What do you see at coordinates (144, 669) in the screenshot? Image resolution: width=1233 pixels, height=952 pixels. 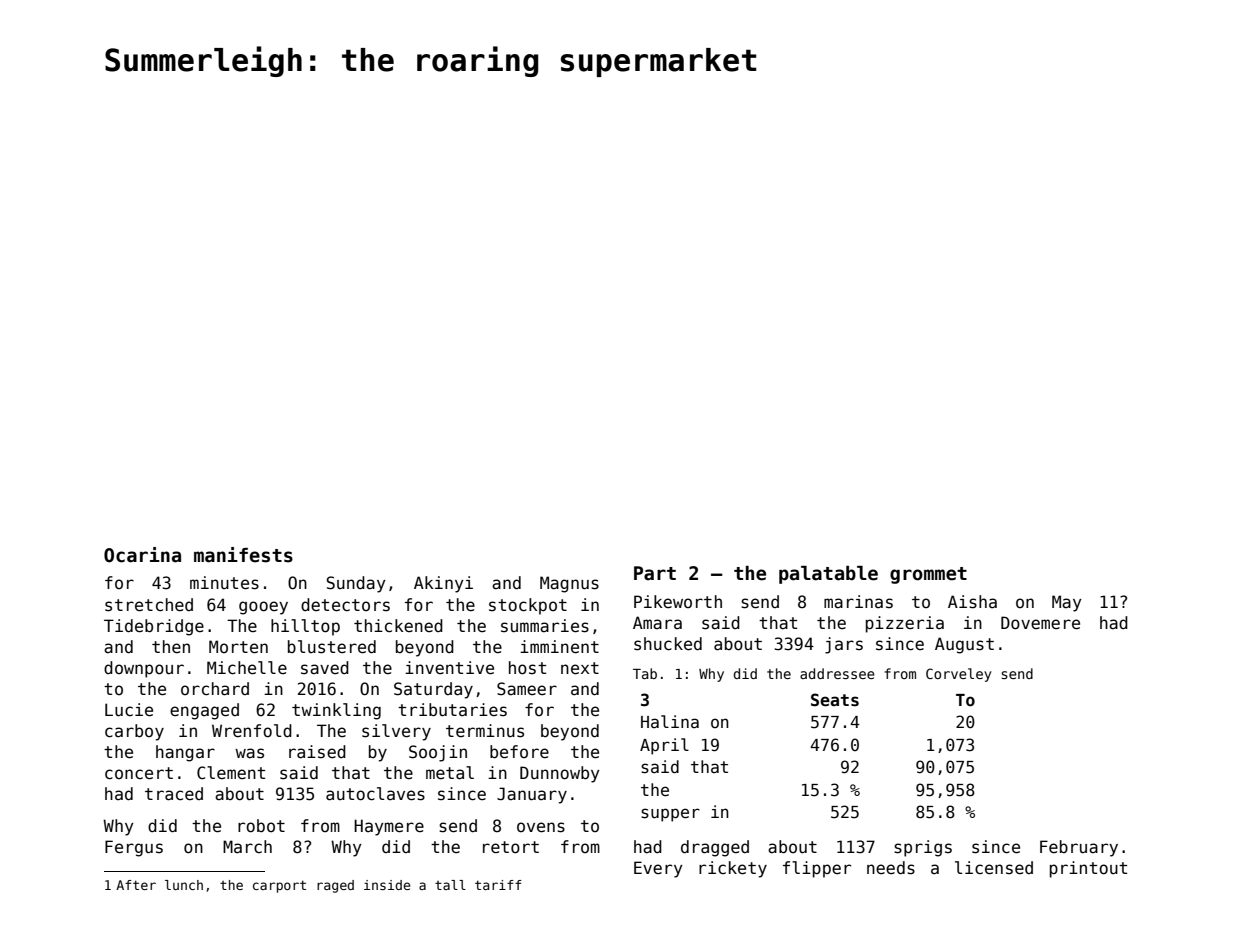 I see `downpour` at bounding box center [144, 669].
